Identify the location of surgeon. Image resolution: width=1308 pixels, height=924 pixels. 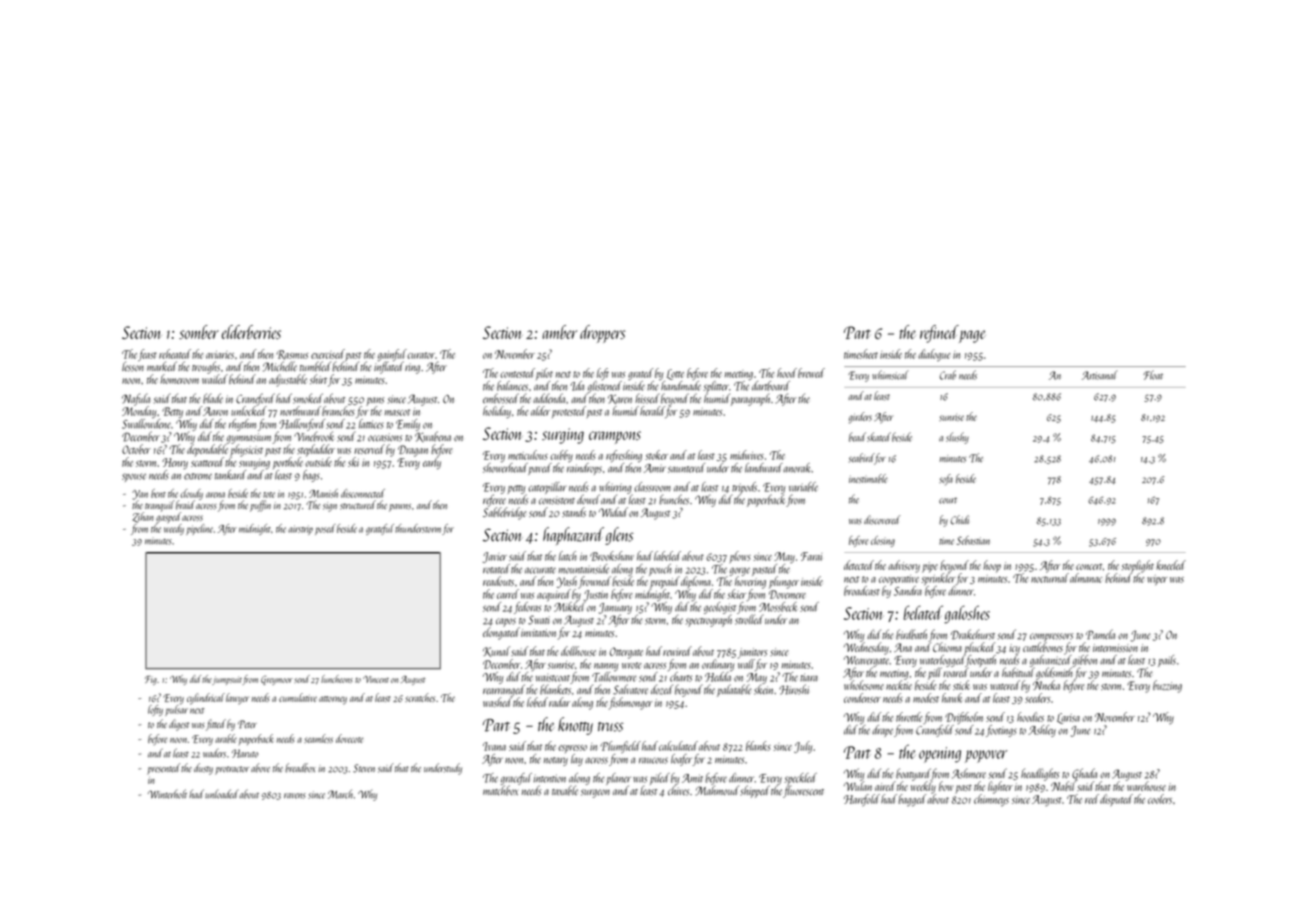
(595, 793).
